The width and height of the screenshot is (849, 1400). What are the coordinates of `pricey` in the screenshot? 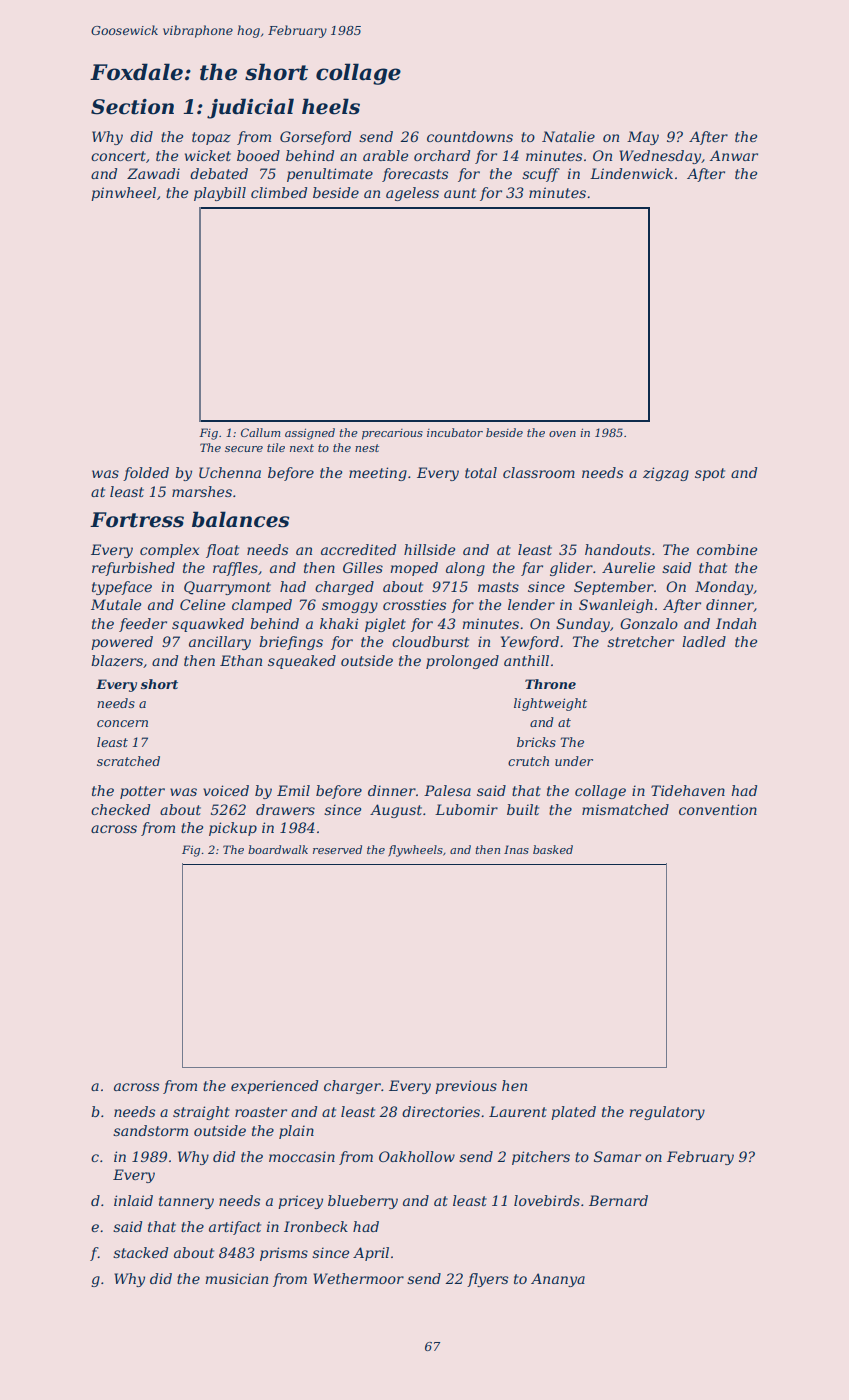 It's located at (300, 1202).
